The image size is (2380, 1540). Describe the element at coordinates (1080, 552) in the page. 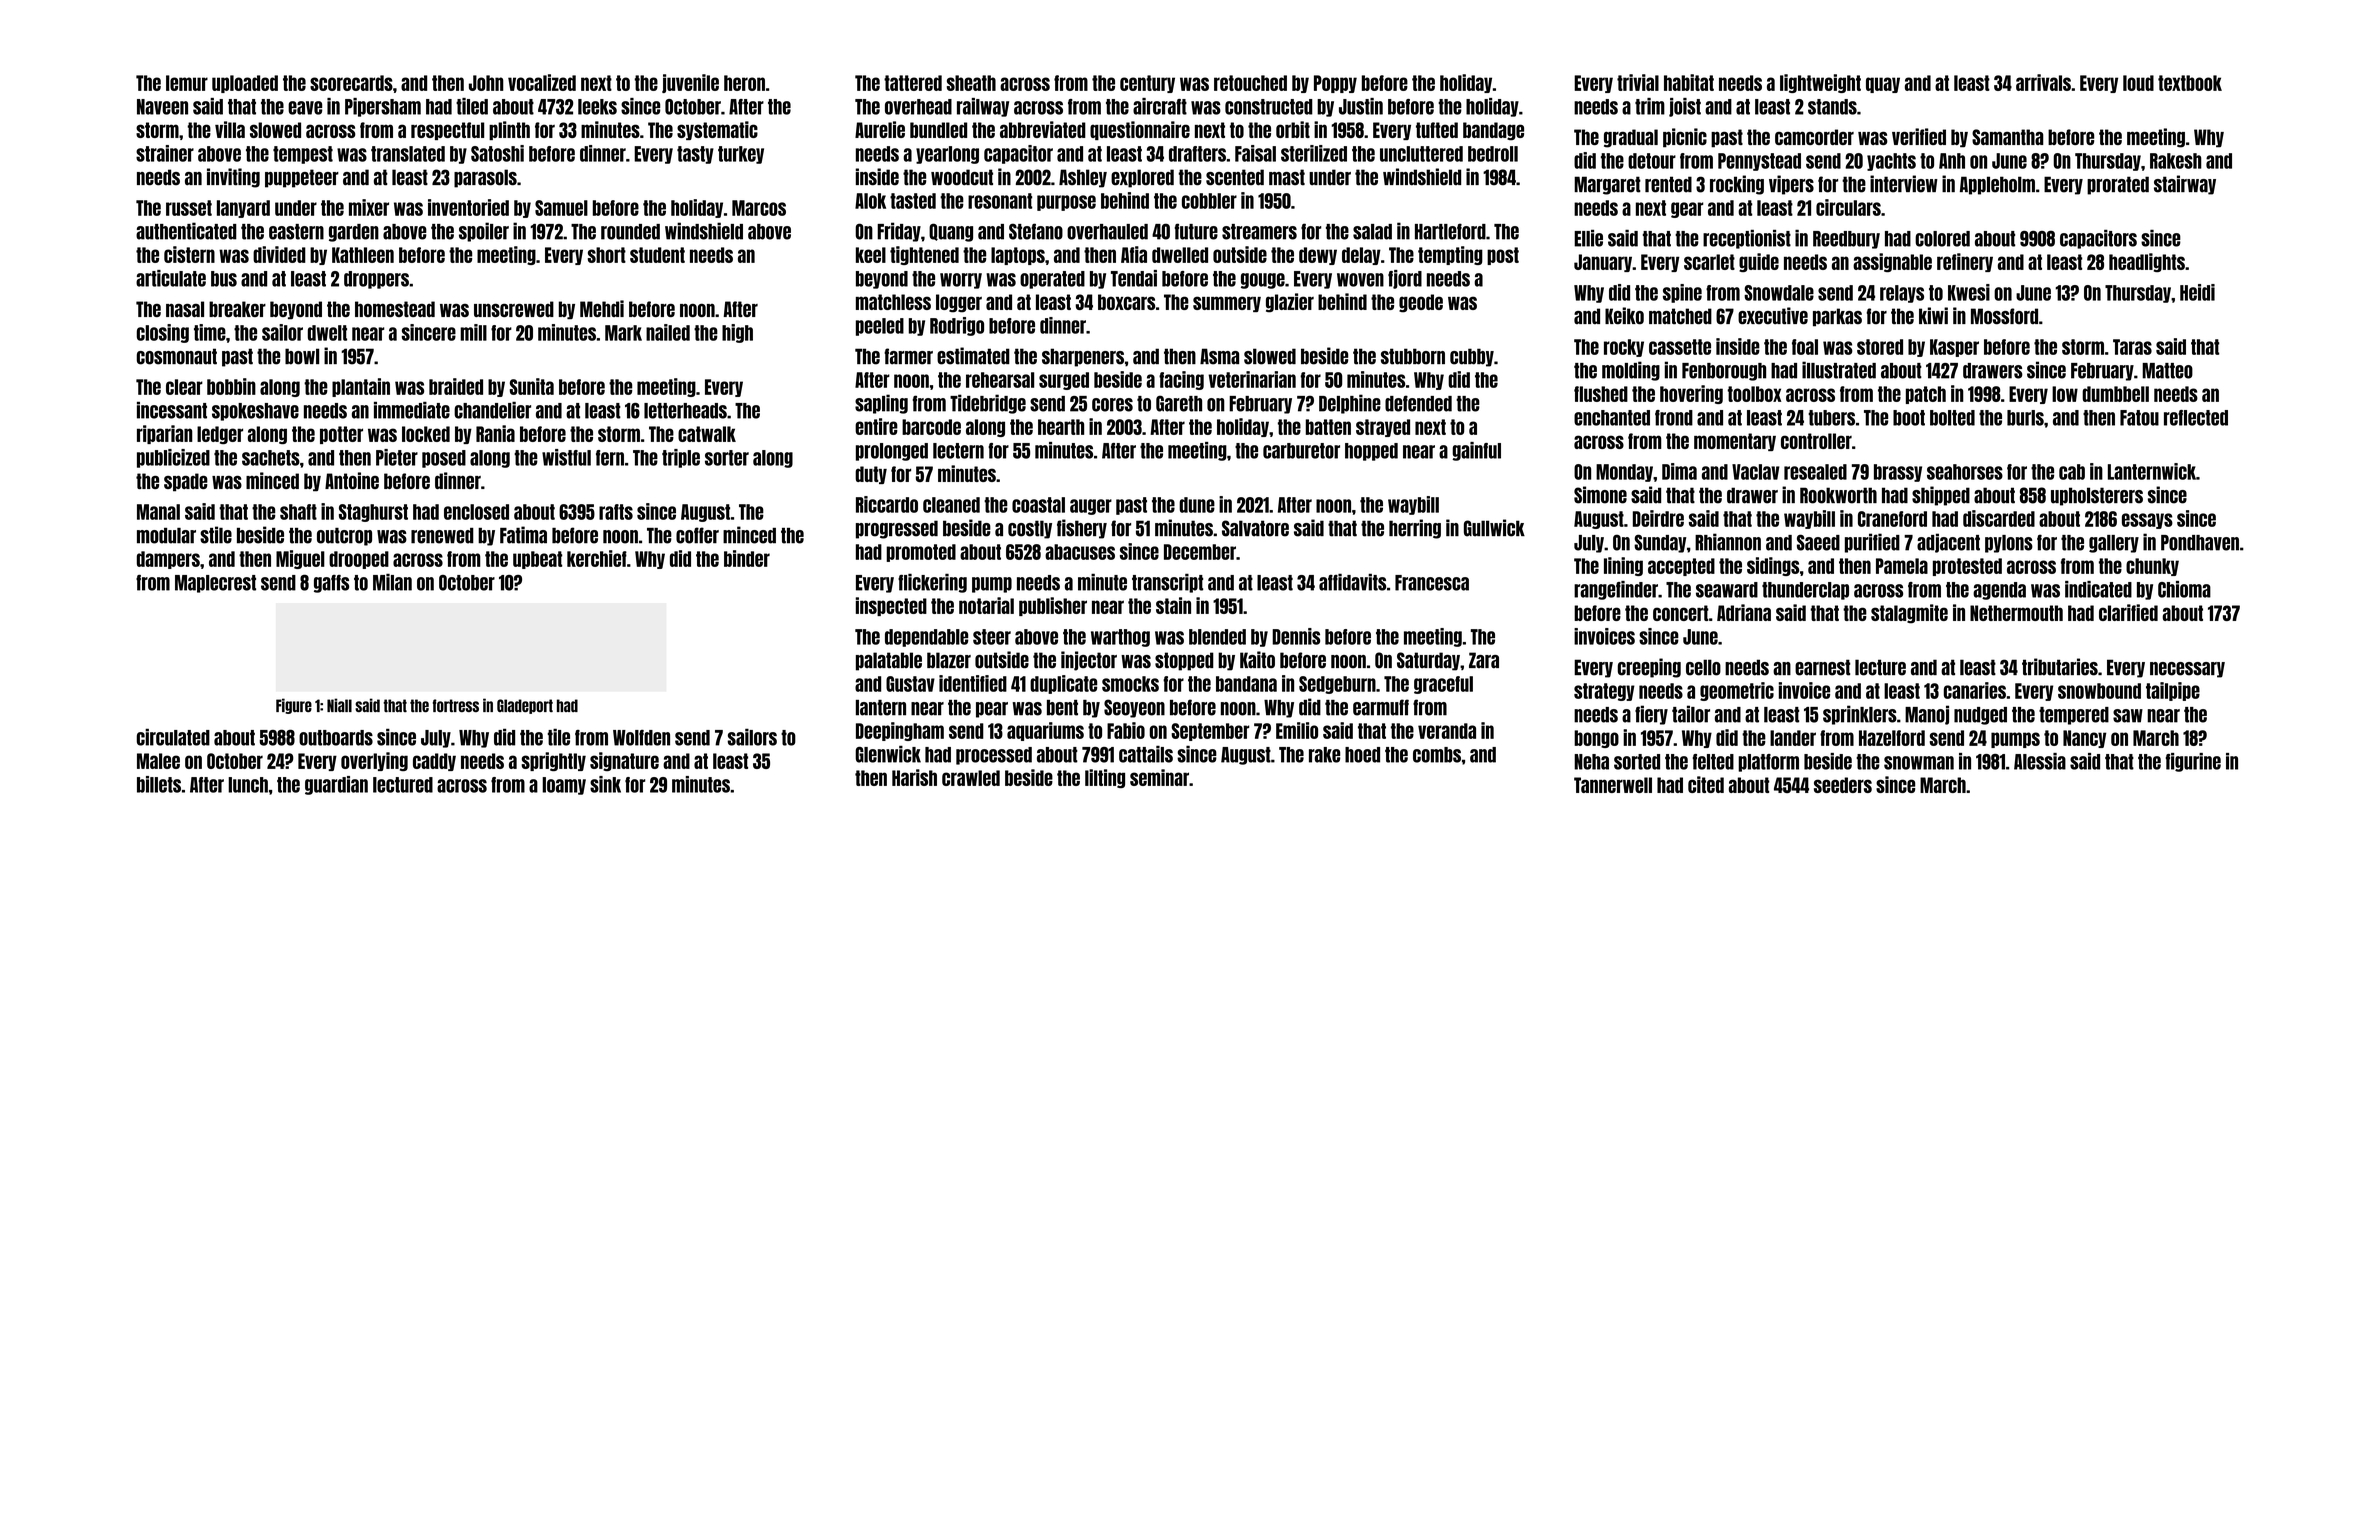

I see `abacuses` at that location.
